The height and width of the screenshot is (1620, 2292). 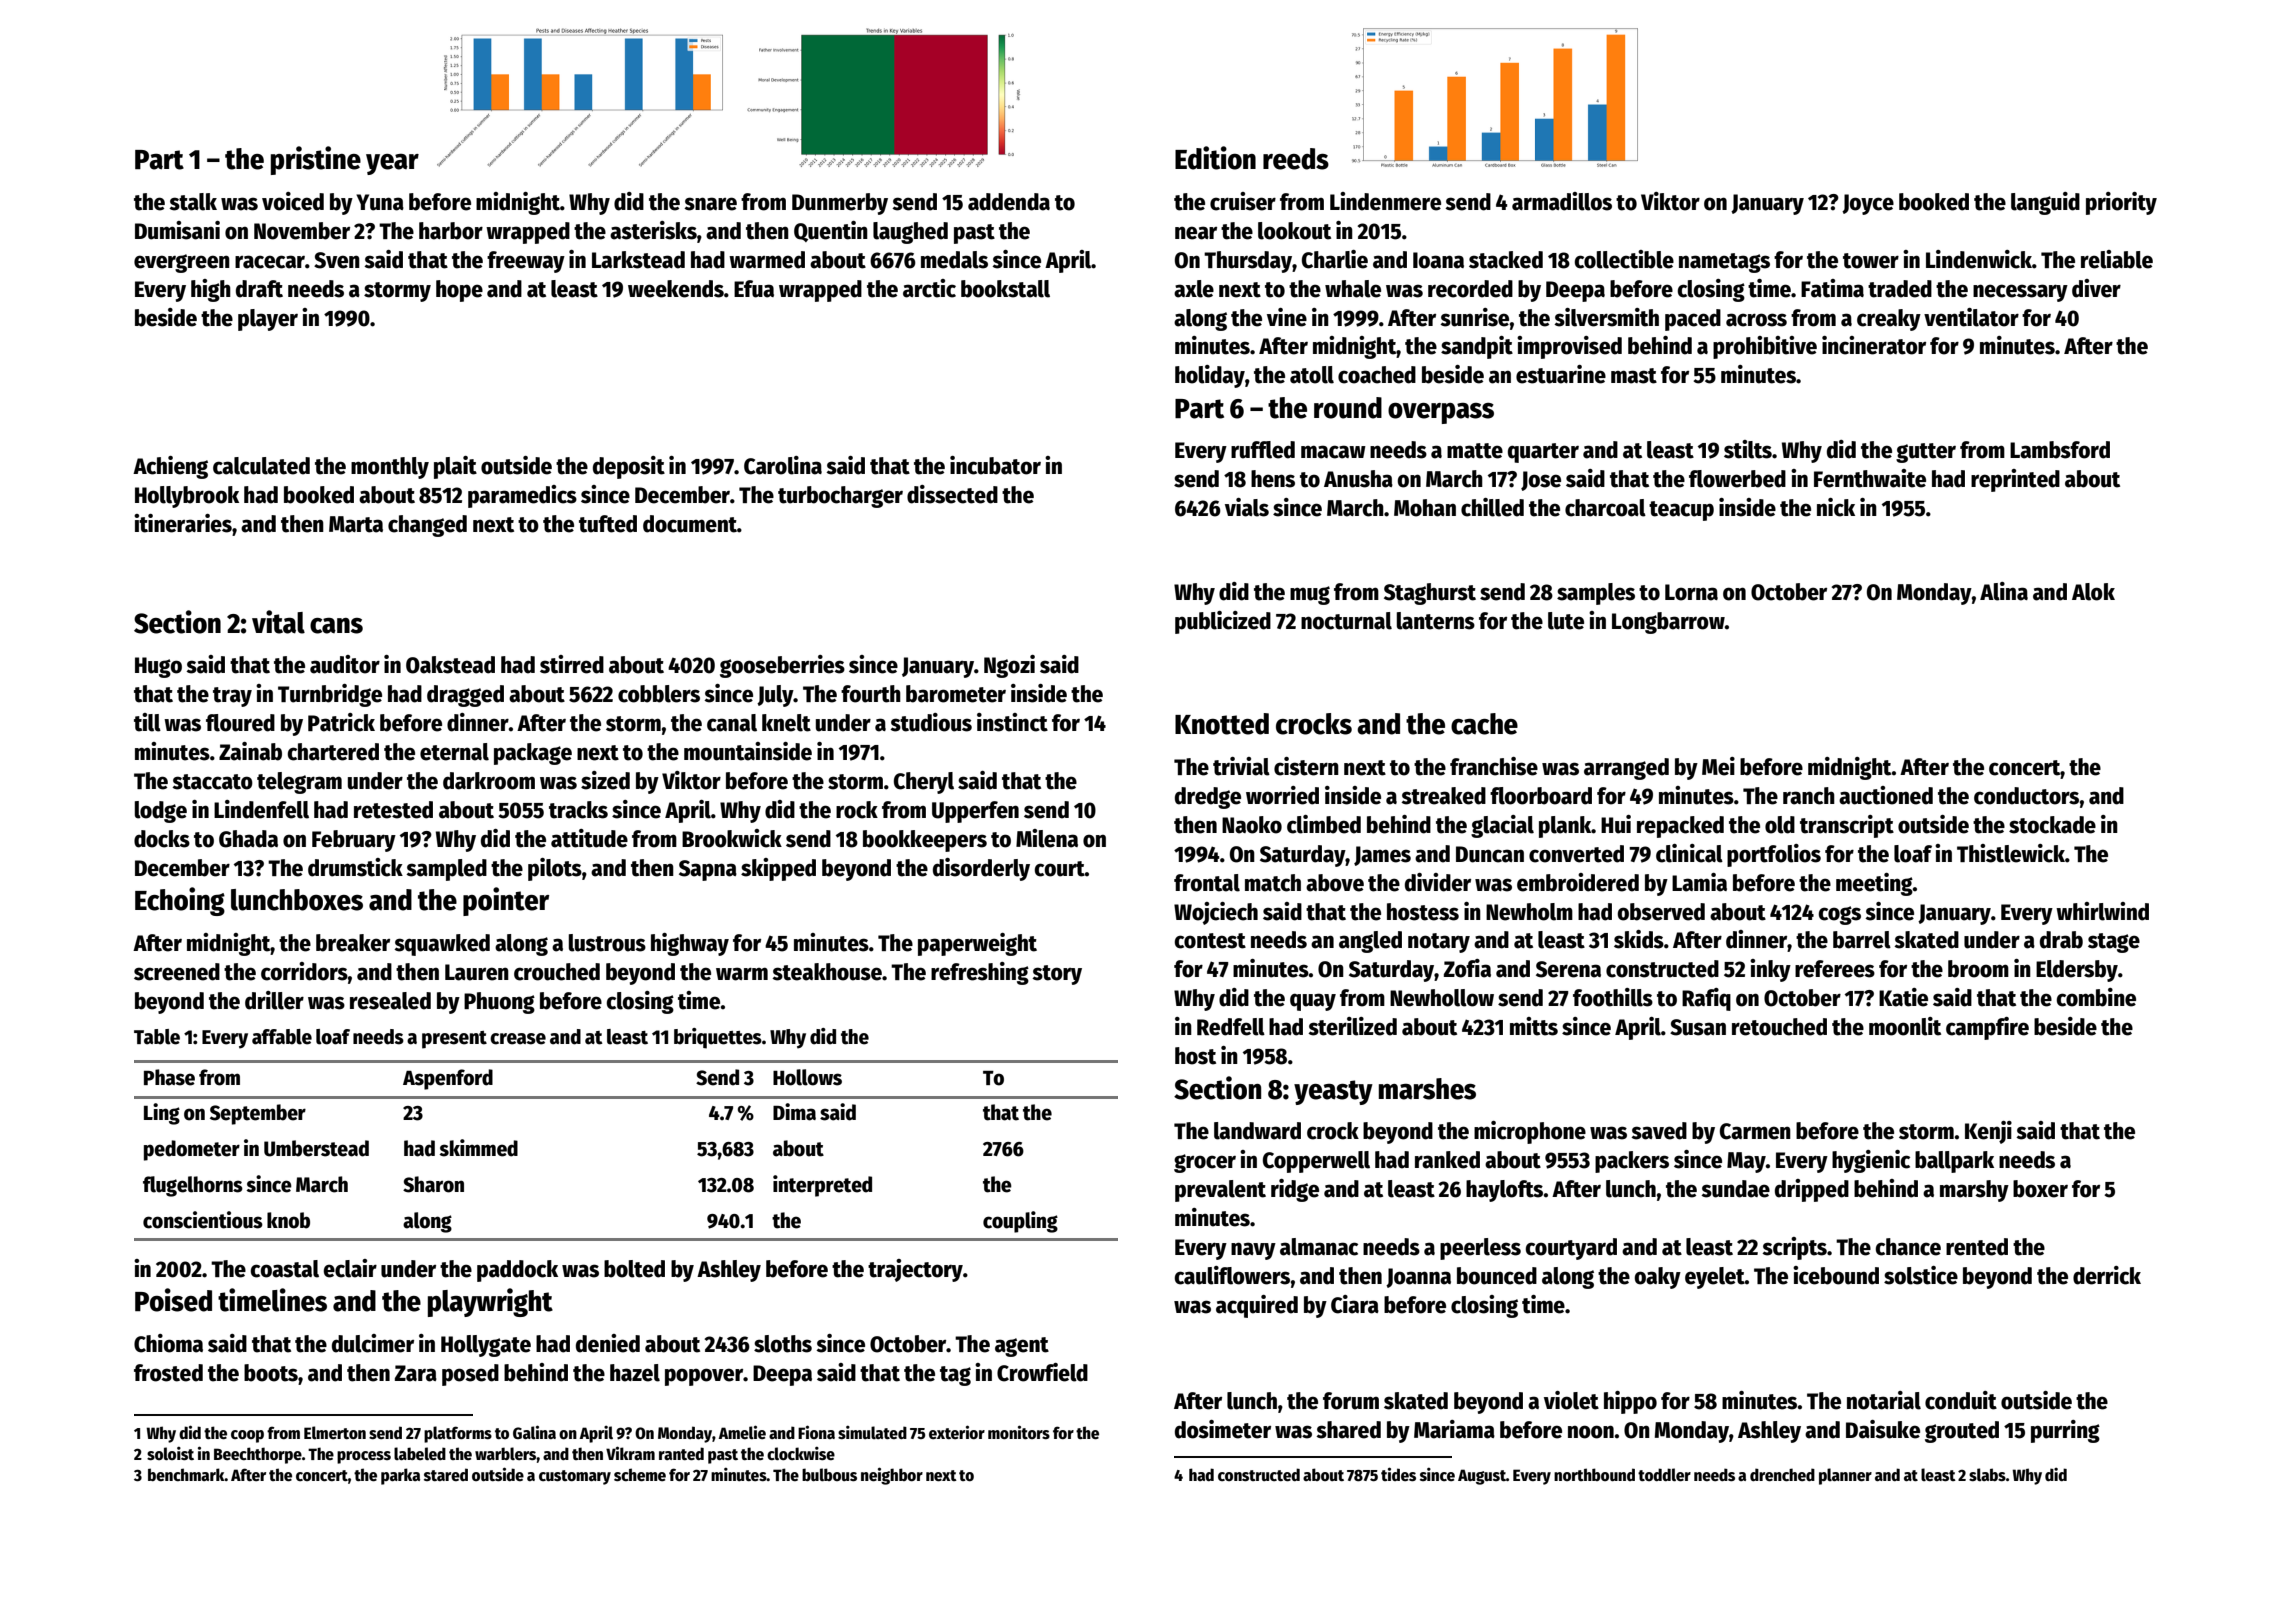 I want to click on Milena, so click(x=1047, y=838).
